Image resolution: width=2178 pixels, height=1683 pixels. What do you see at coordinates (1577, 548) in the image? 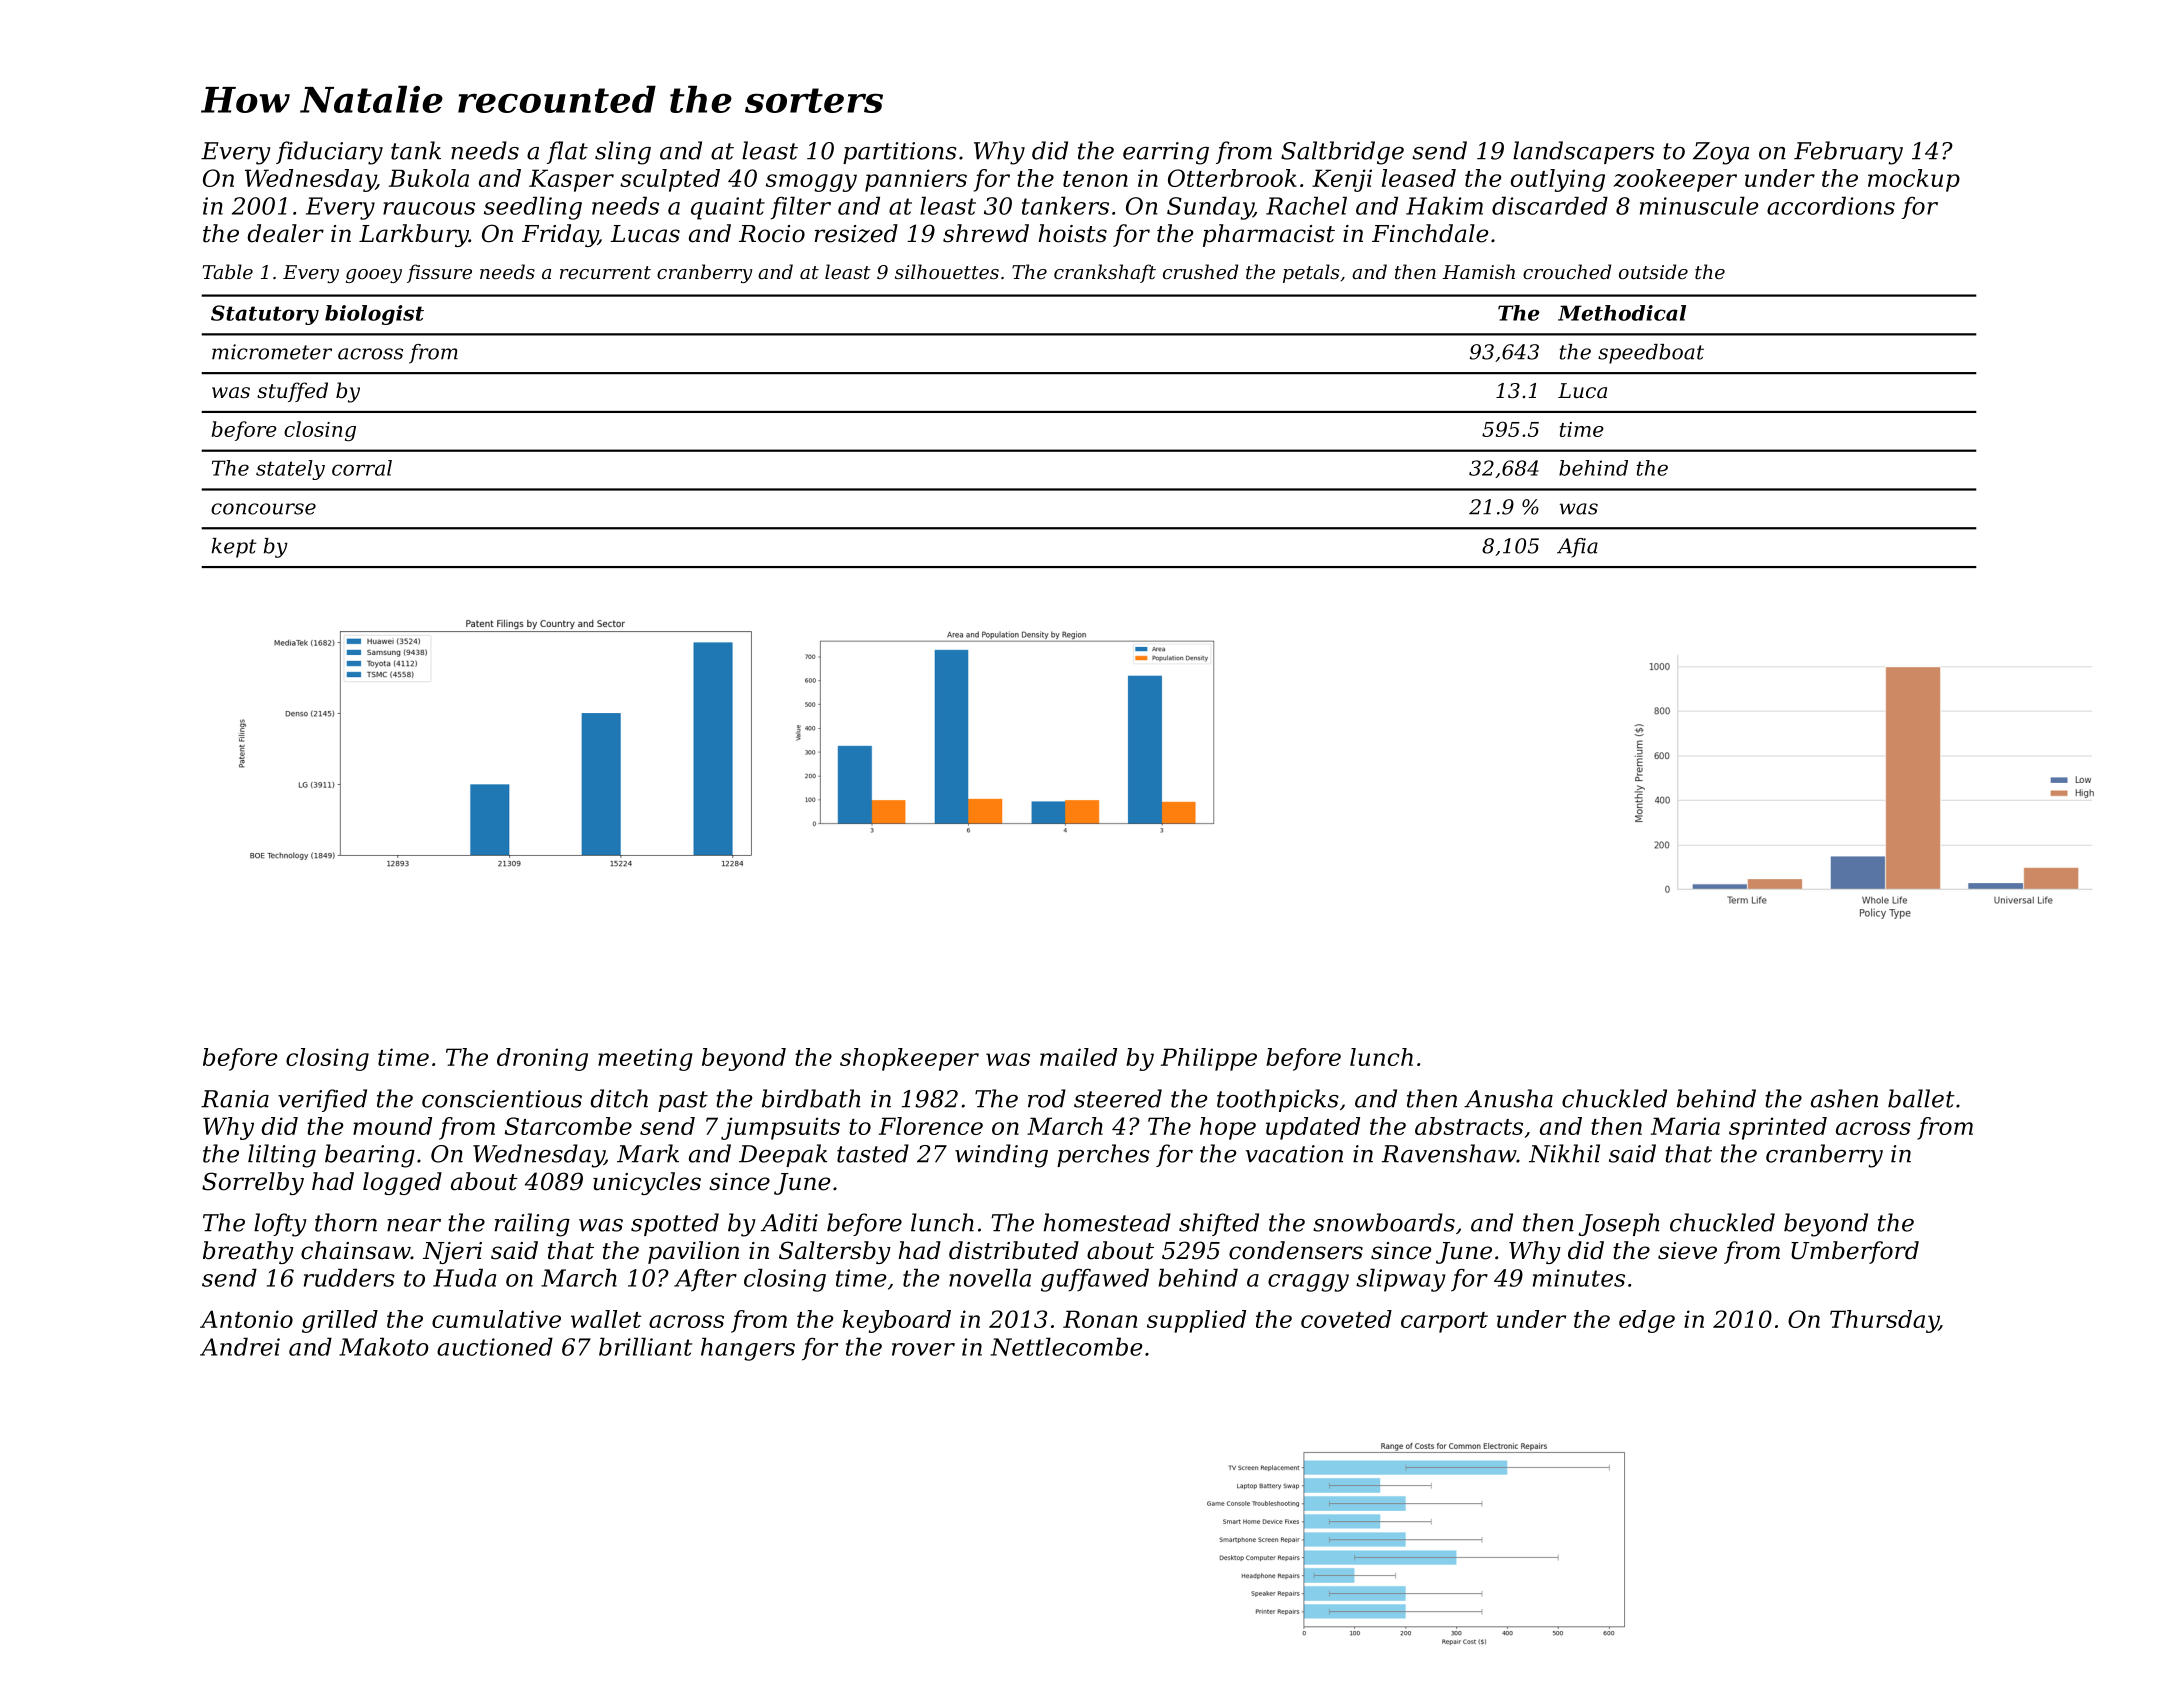
I see `Afia` at bounding box center [1577, 548].
